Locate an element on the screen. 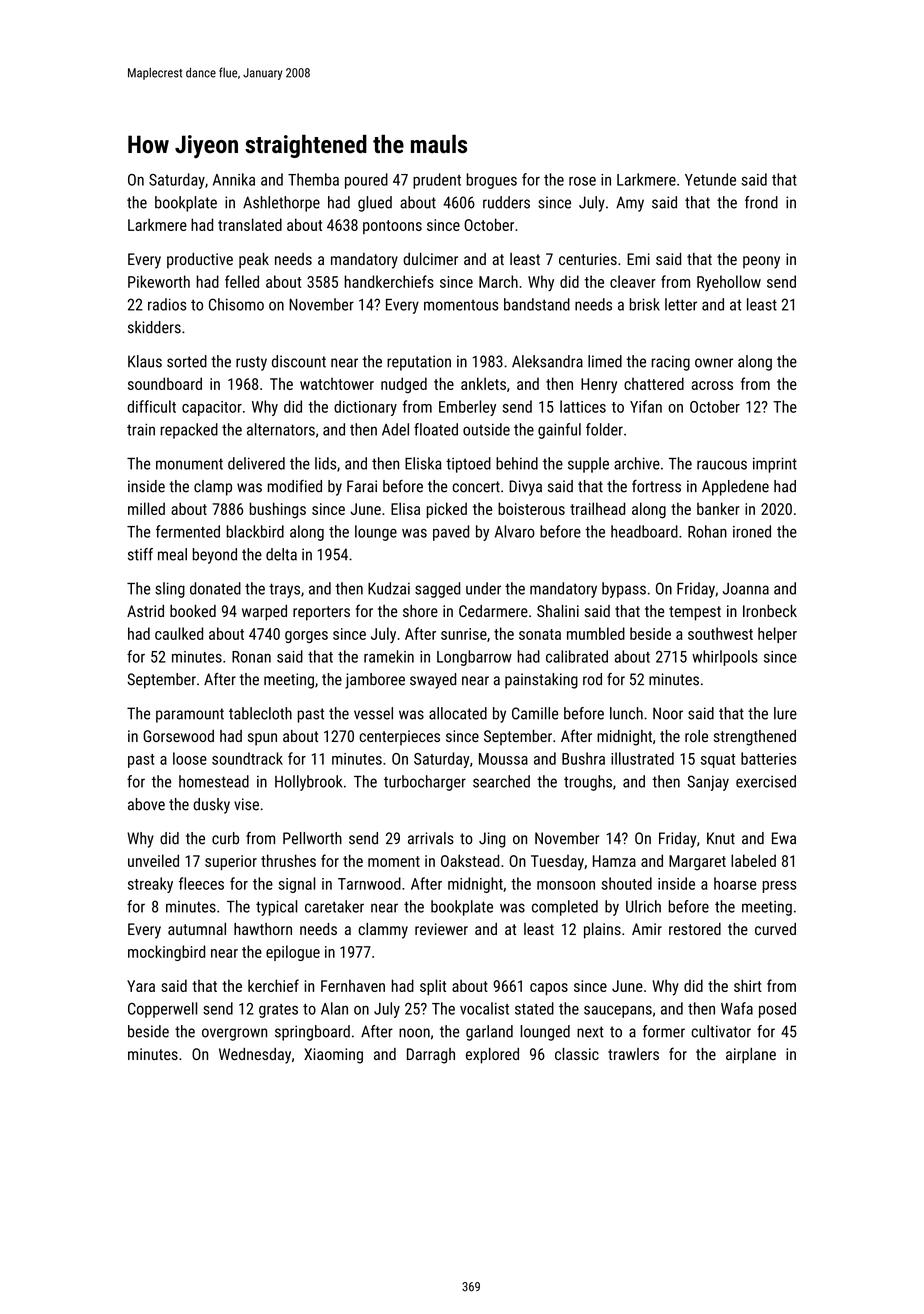 The image size is (924, 1314). searched is located at coordinates (501, 781).
